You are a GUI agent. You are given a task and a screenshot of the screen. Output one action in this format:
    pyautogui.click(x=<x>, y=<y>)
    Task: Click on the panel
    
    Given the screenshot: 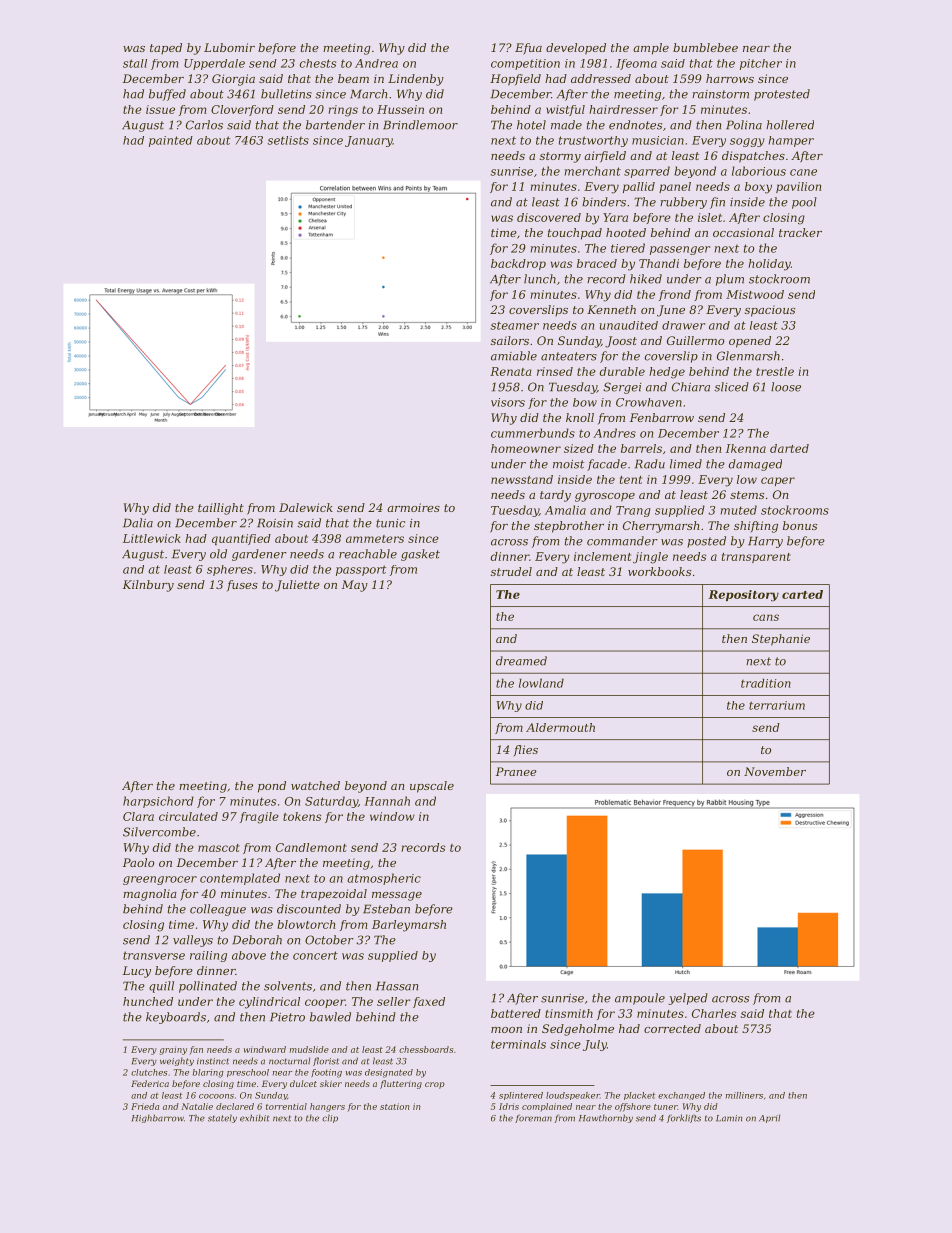 What is the action you would take?
    pyautogui.click(x=675, y=187)
